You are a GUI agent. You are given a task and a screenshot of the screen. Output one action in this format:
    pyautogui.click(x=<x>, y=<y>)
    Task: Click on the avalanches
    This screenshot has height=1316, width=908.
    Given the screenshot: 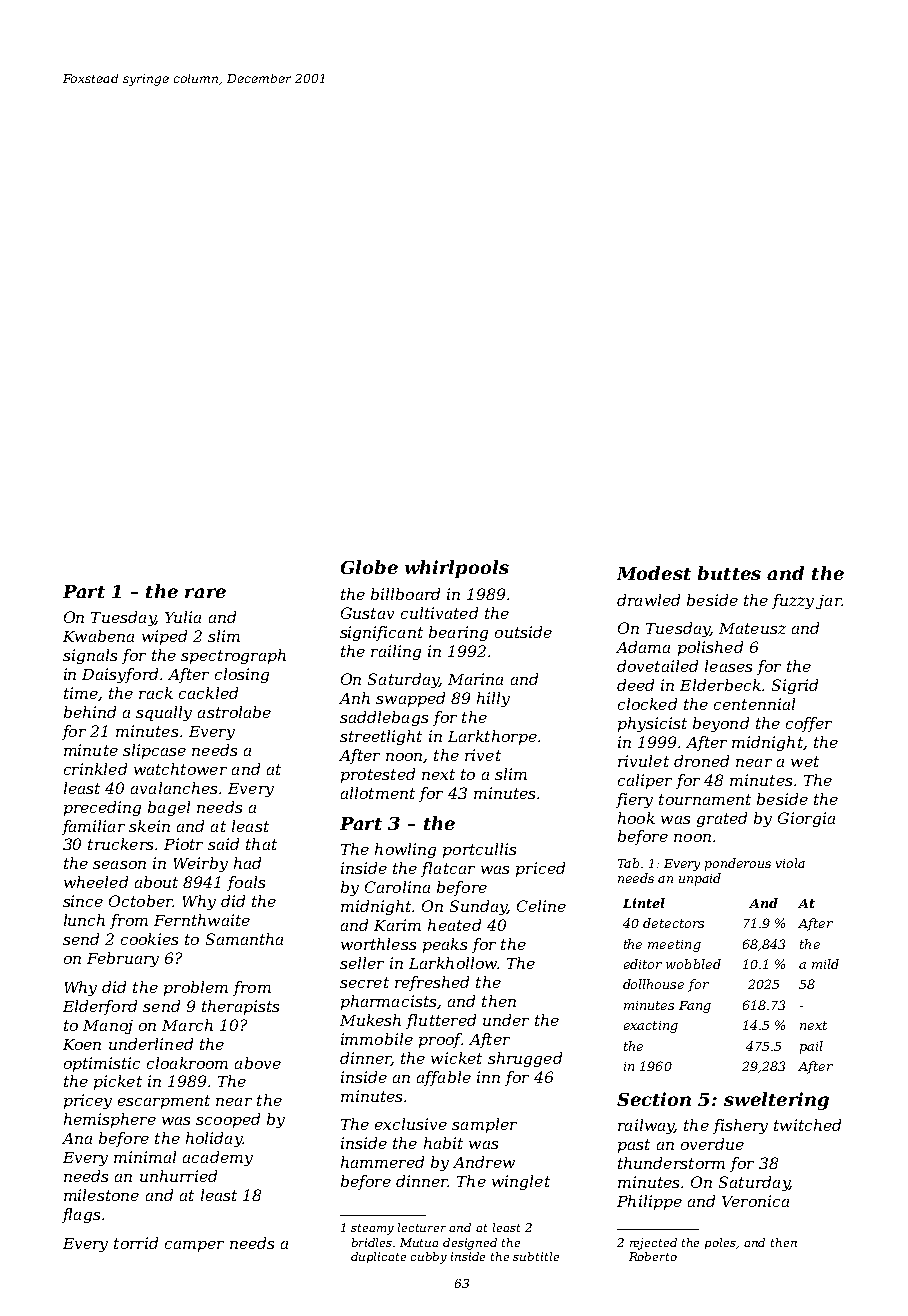 What is the action you would take?
    pyautogui.click(x=174, y=788)
